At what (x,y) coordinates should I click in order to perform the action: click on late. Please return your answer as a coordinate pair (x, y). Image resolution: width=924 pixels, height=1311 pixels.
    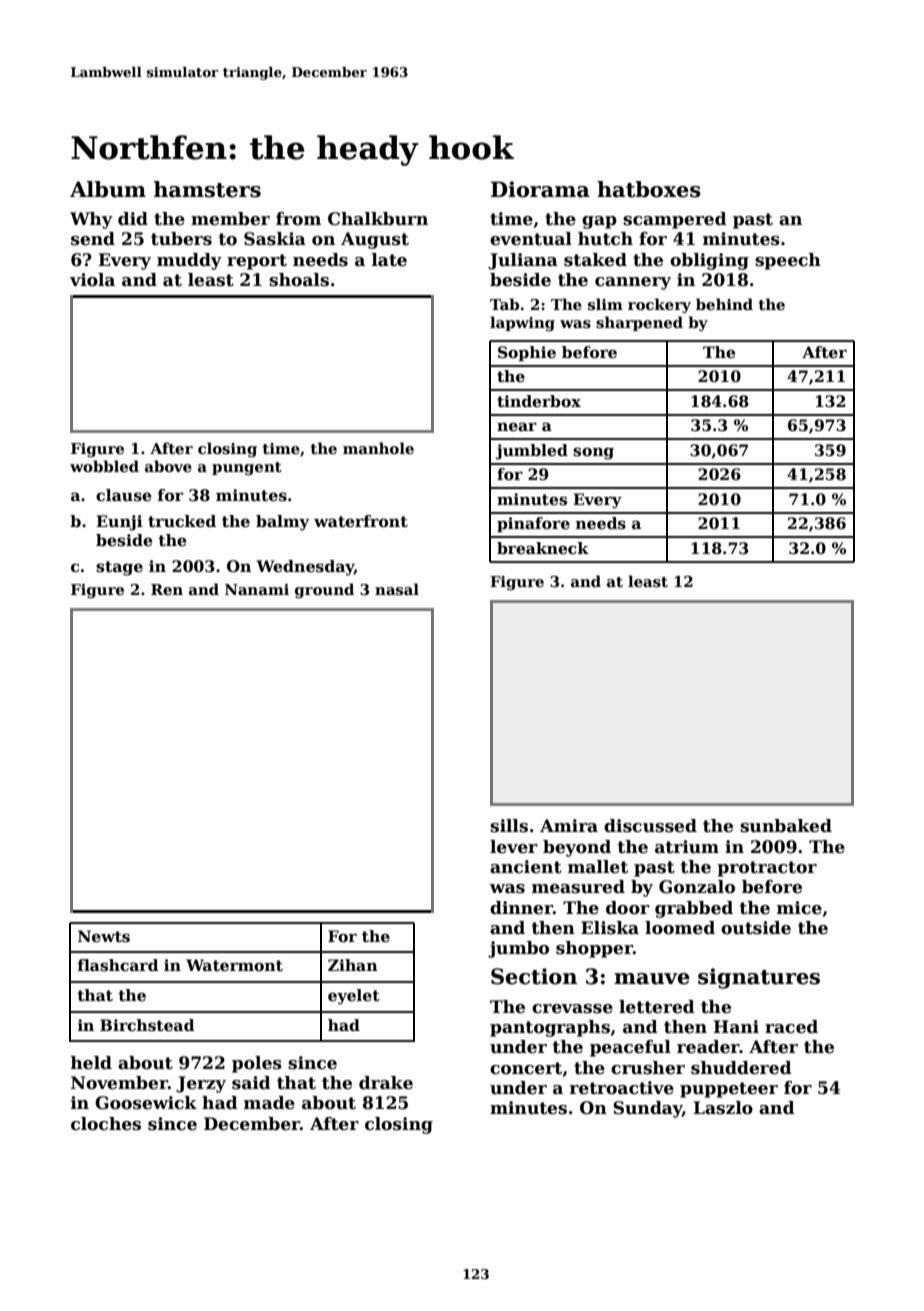
    Looking at the image, I should click on (389, 260).
